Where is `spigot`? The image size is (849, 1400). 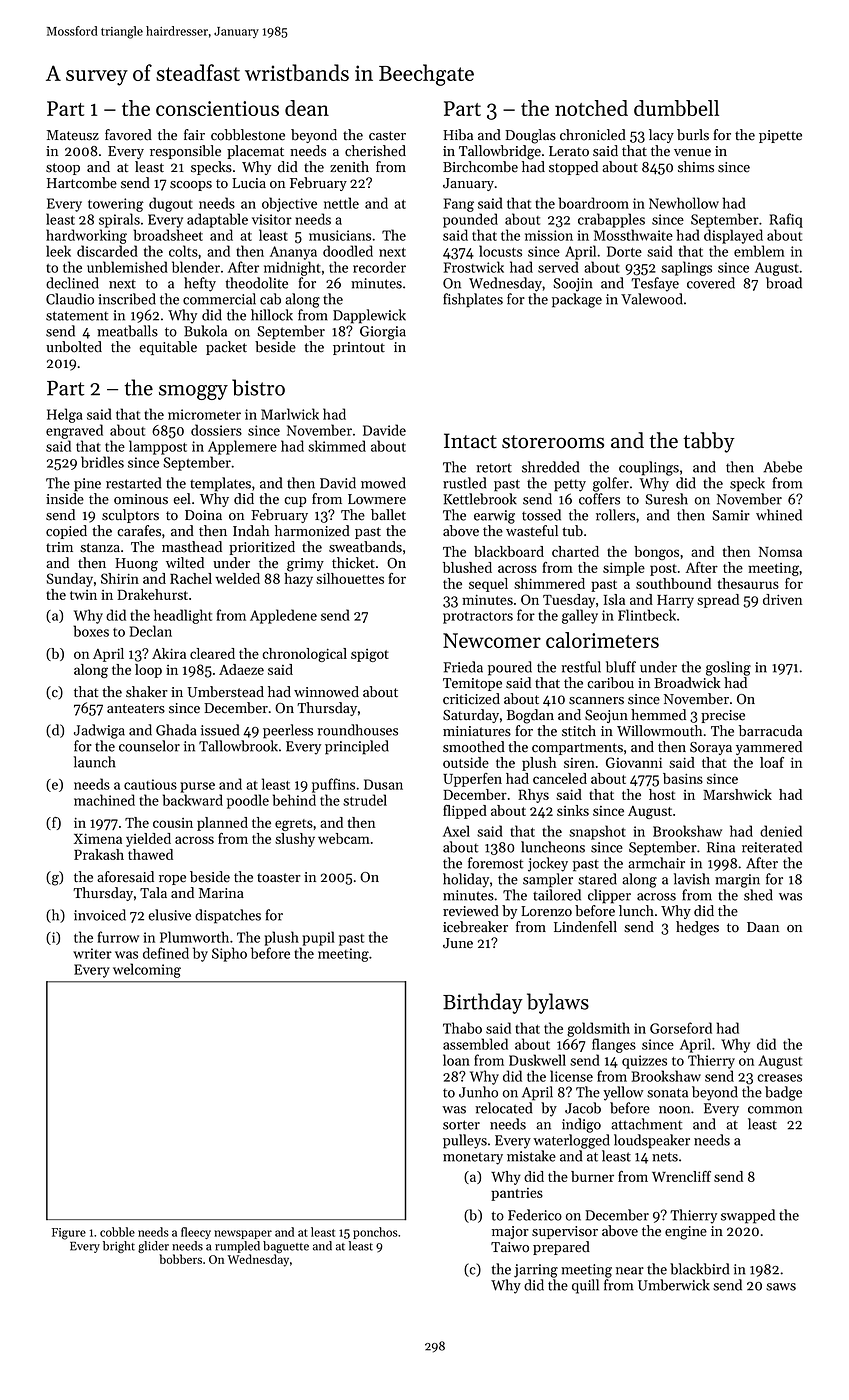
spigot is located at coordinates (370, 655).
